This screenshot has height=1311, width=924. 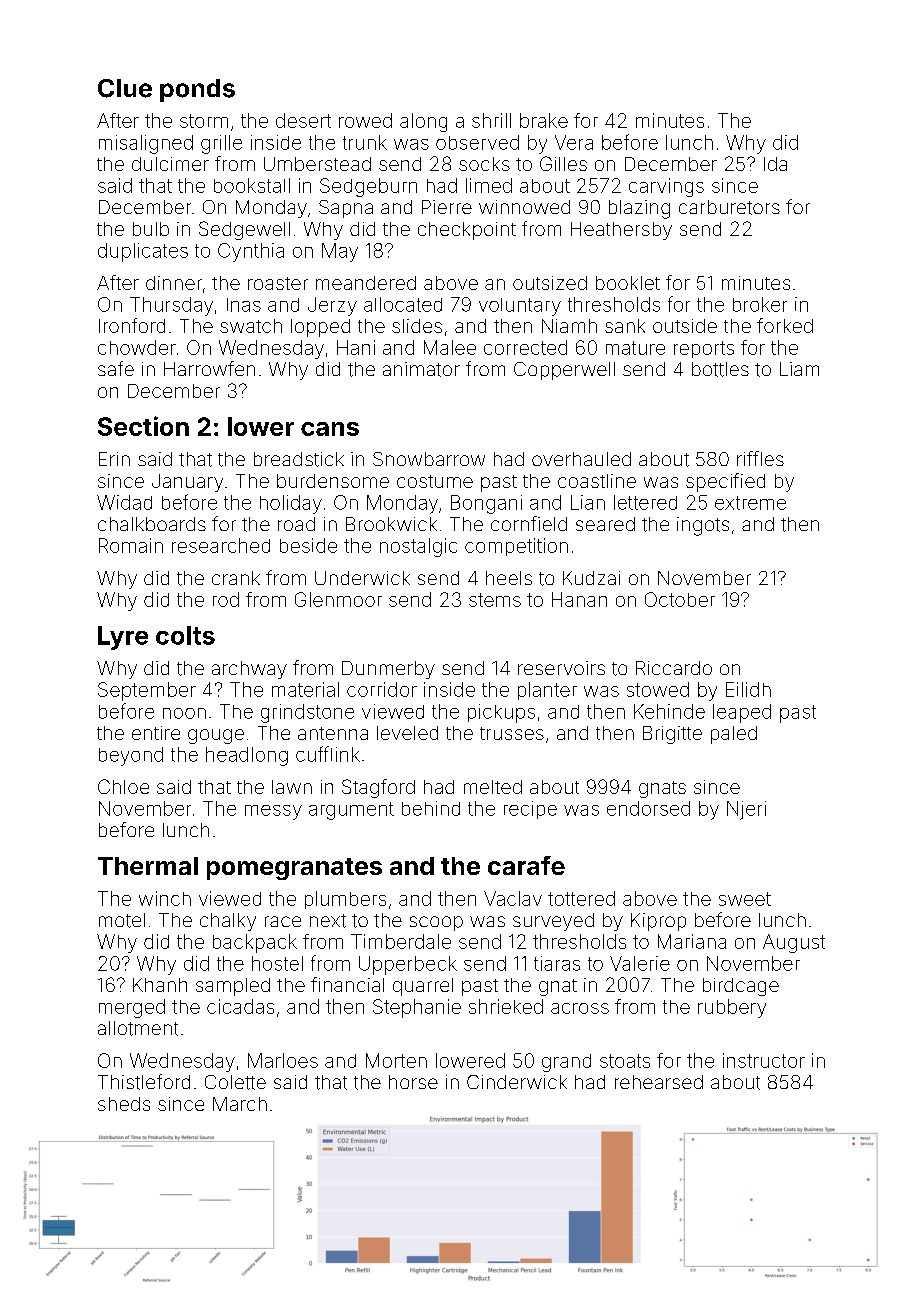 I want to click on Njeri, so click(x=746, y=810).
